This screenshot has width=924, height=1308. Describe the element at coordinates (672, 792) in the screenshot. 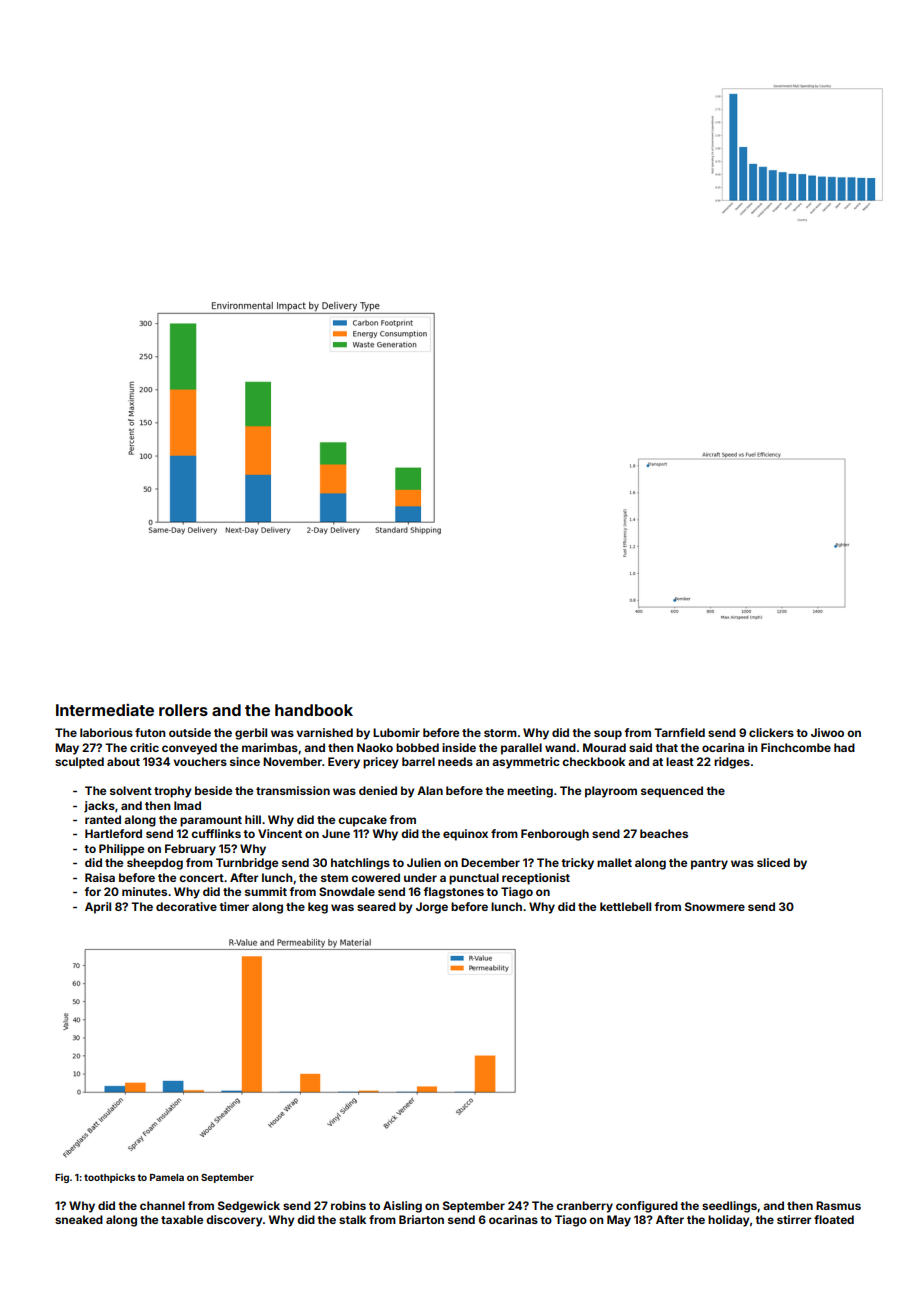

I see `sequenced` at that location.
